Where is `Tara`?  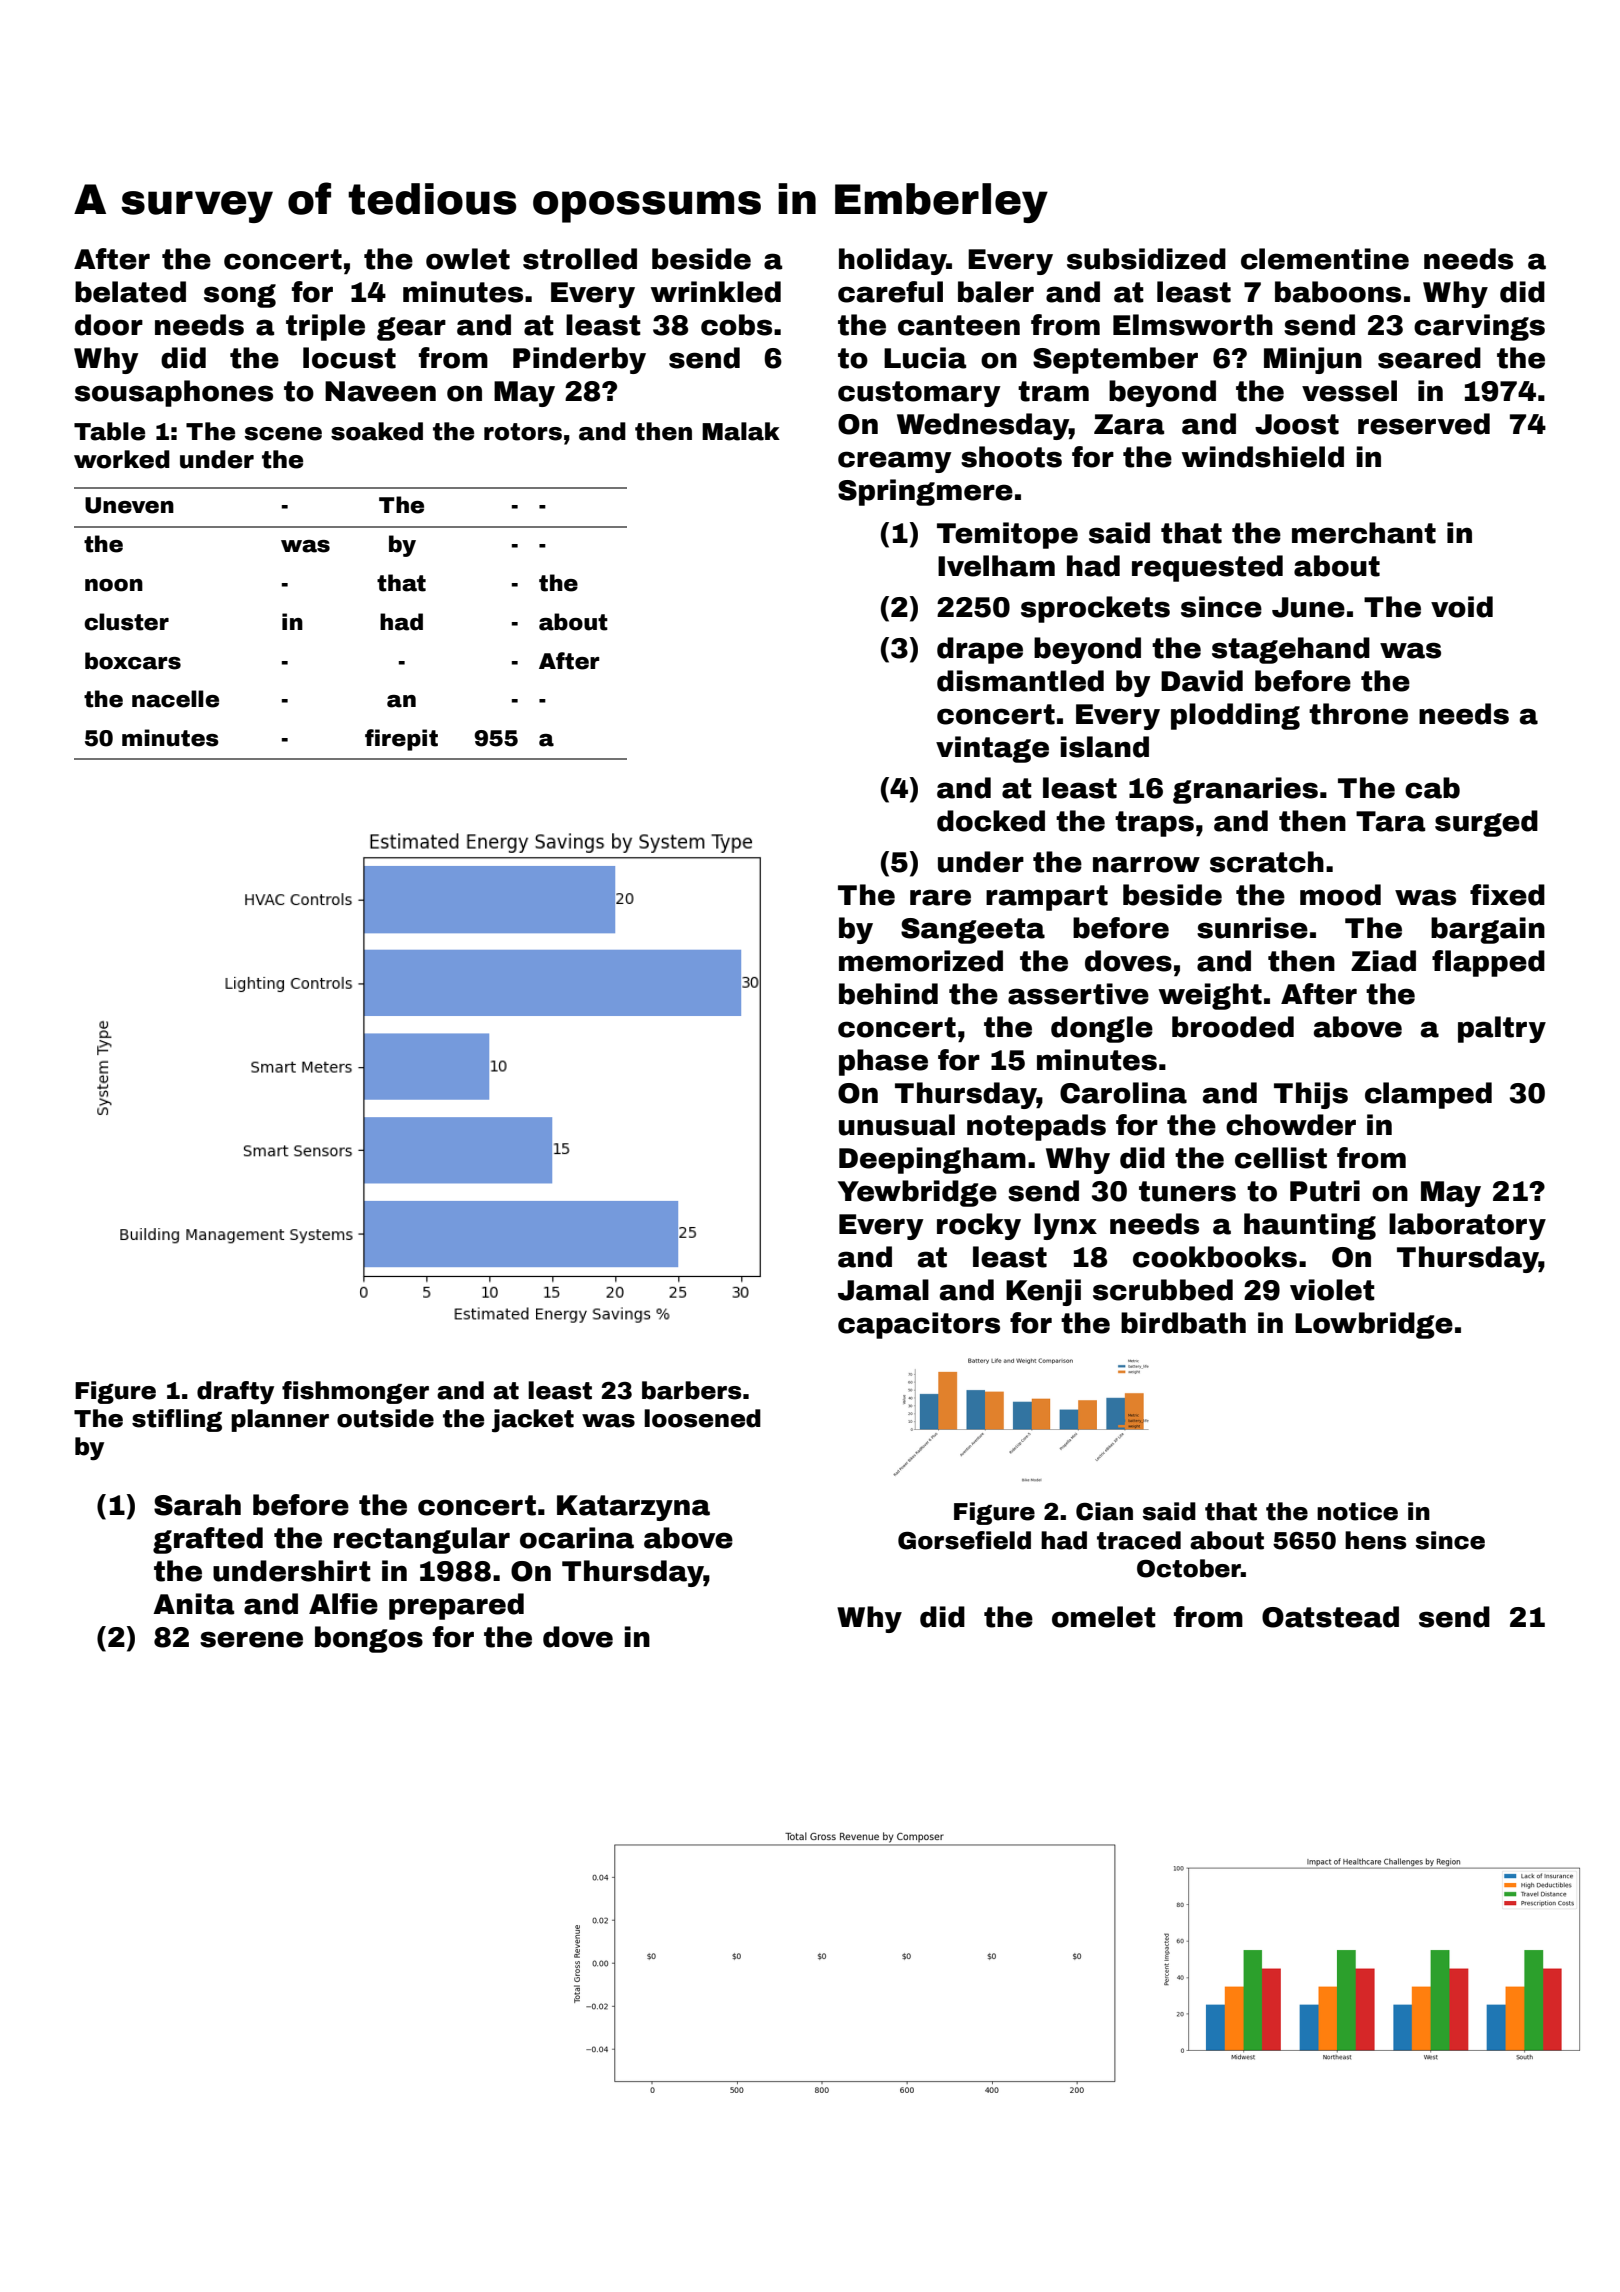
Tara is located at coordinates (1390, 821).
